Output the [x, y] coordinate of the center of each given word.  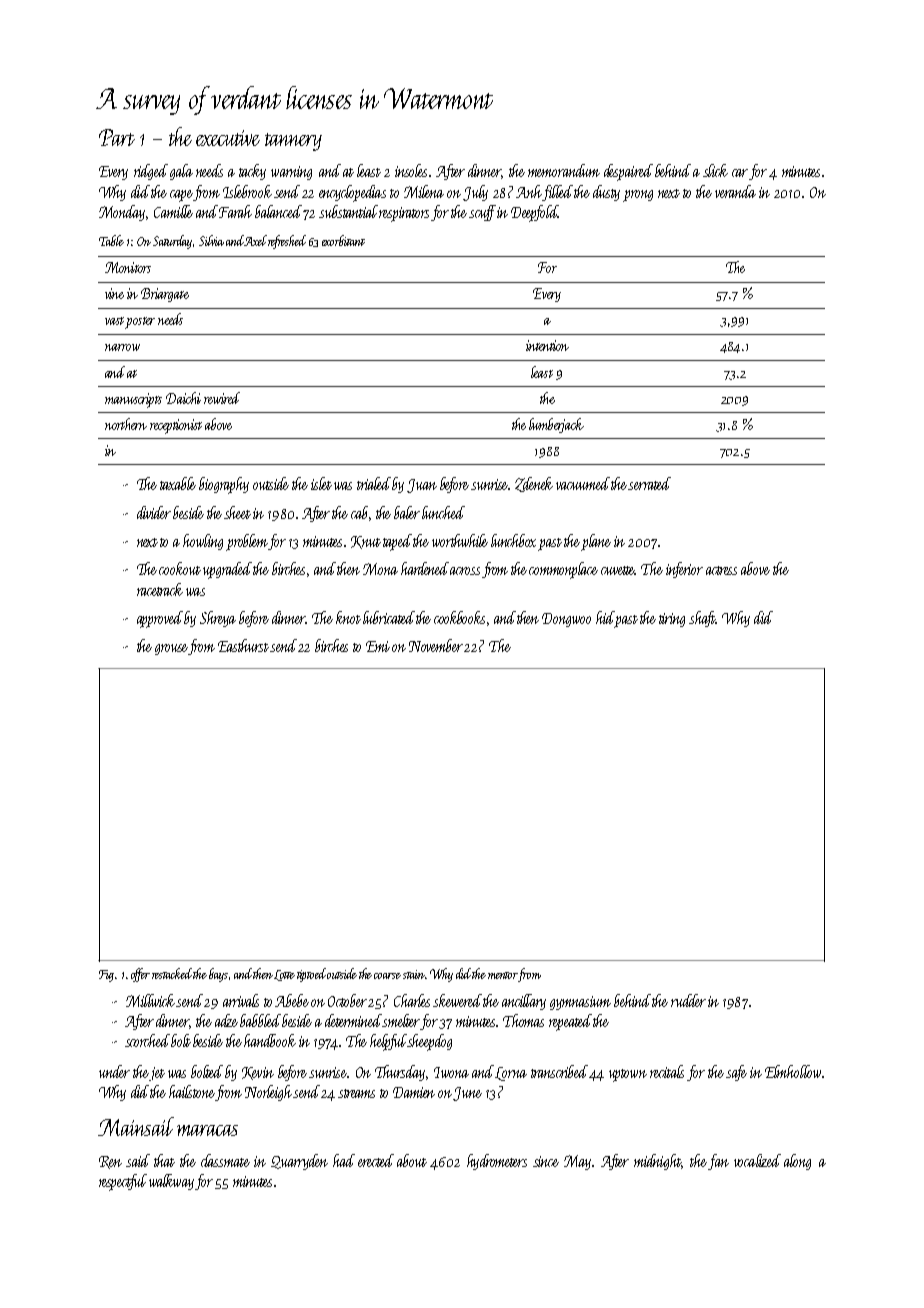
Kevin [258, 1073]
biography [224, 485]
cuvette [618, 570]
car [740, 173]
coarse [387, 976]
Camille [173, 211]
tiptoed [311, 975]
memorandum [564, 170]
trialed [374, 483]
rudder [688, 1000]
